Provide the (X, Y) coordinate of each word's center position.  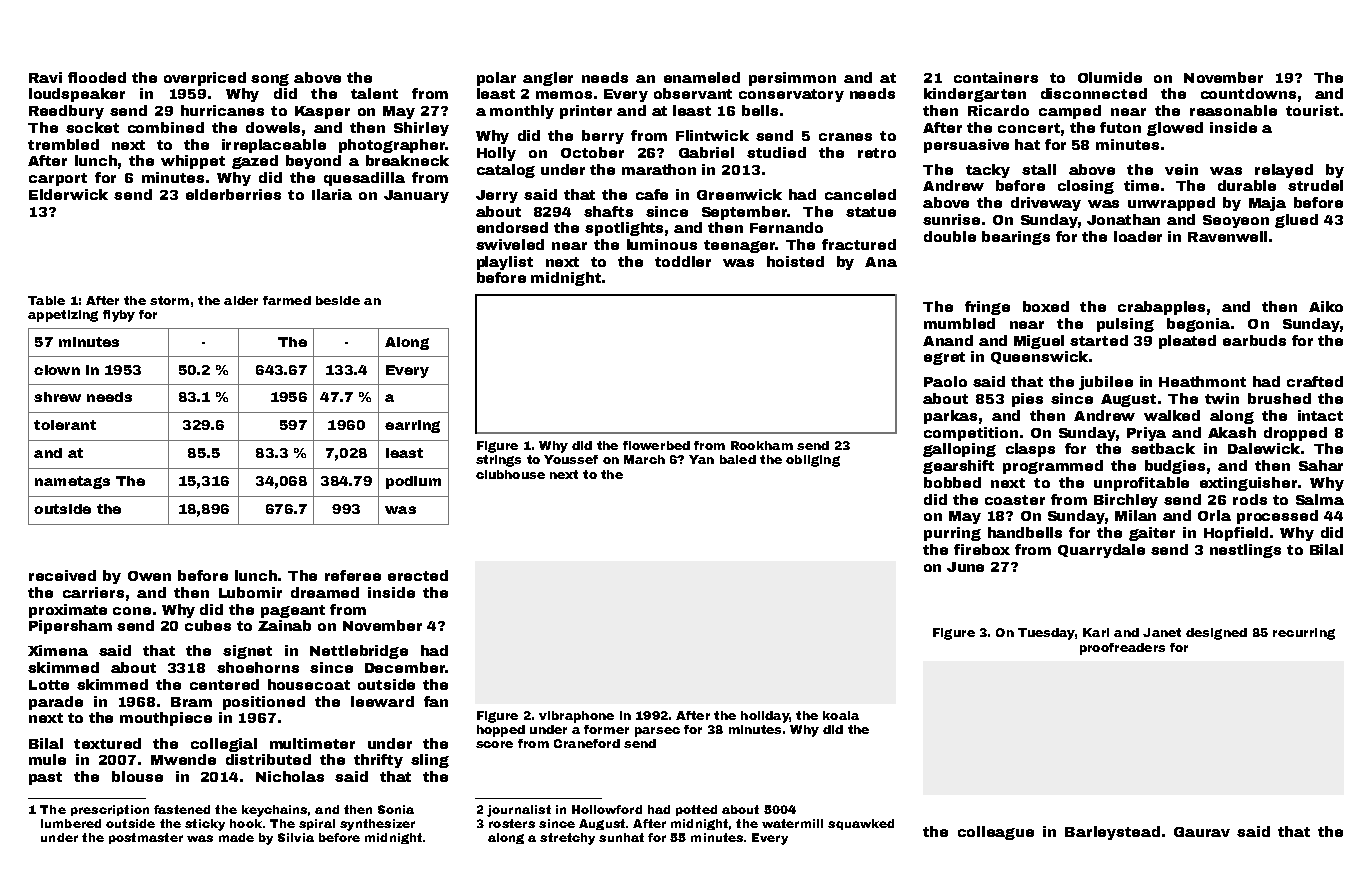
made (236, 837)
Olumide (1110, 77)
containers (996, 77)
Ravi (45, 77)
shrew (57, 397)
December (405, 667)
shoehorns (258, 667)
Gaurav (1202, 832)
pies (1027, 400)
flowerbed (656, 445)
